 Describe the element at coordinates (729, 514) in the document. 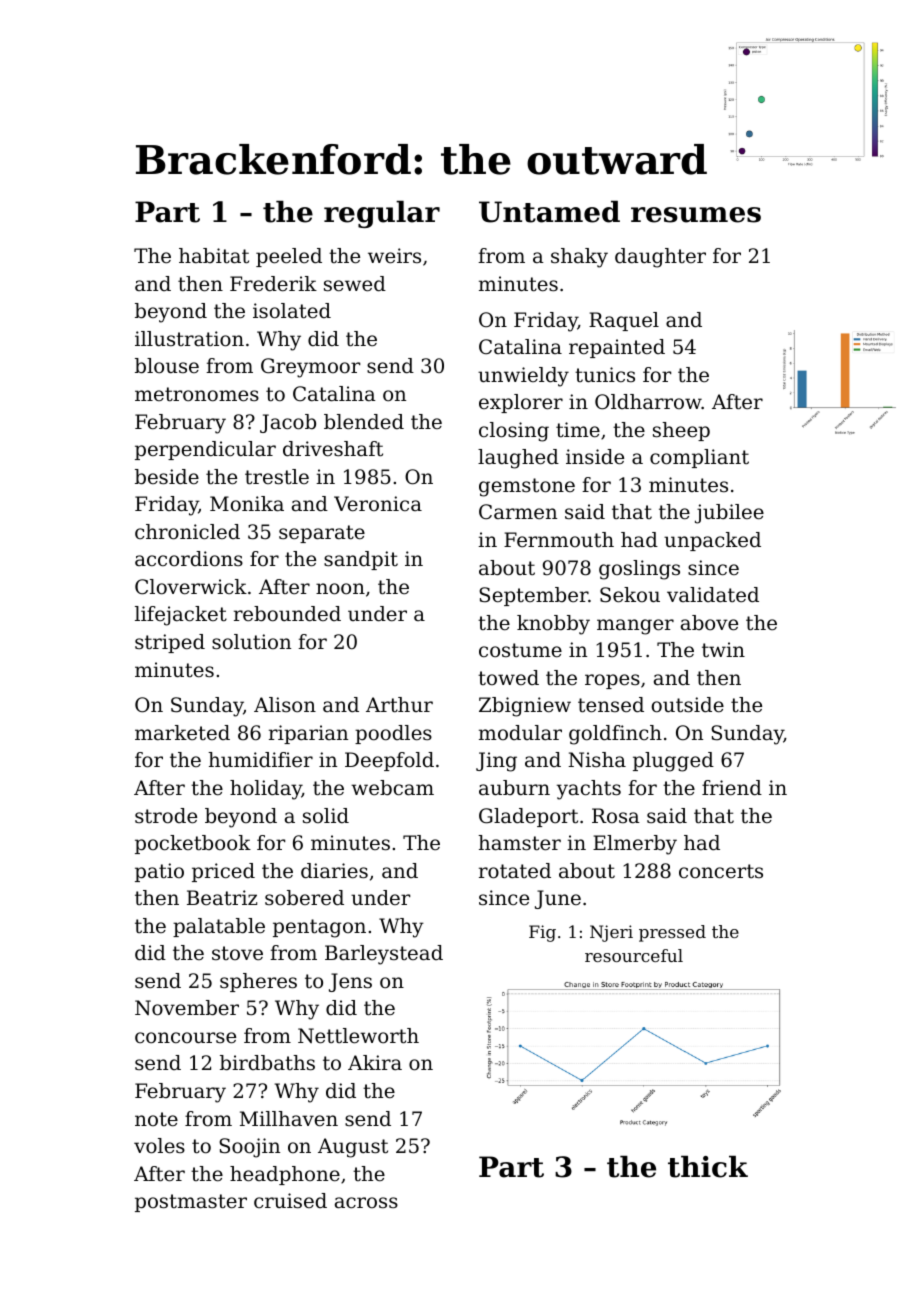

I see `jubilee` at that location.
